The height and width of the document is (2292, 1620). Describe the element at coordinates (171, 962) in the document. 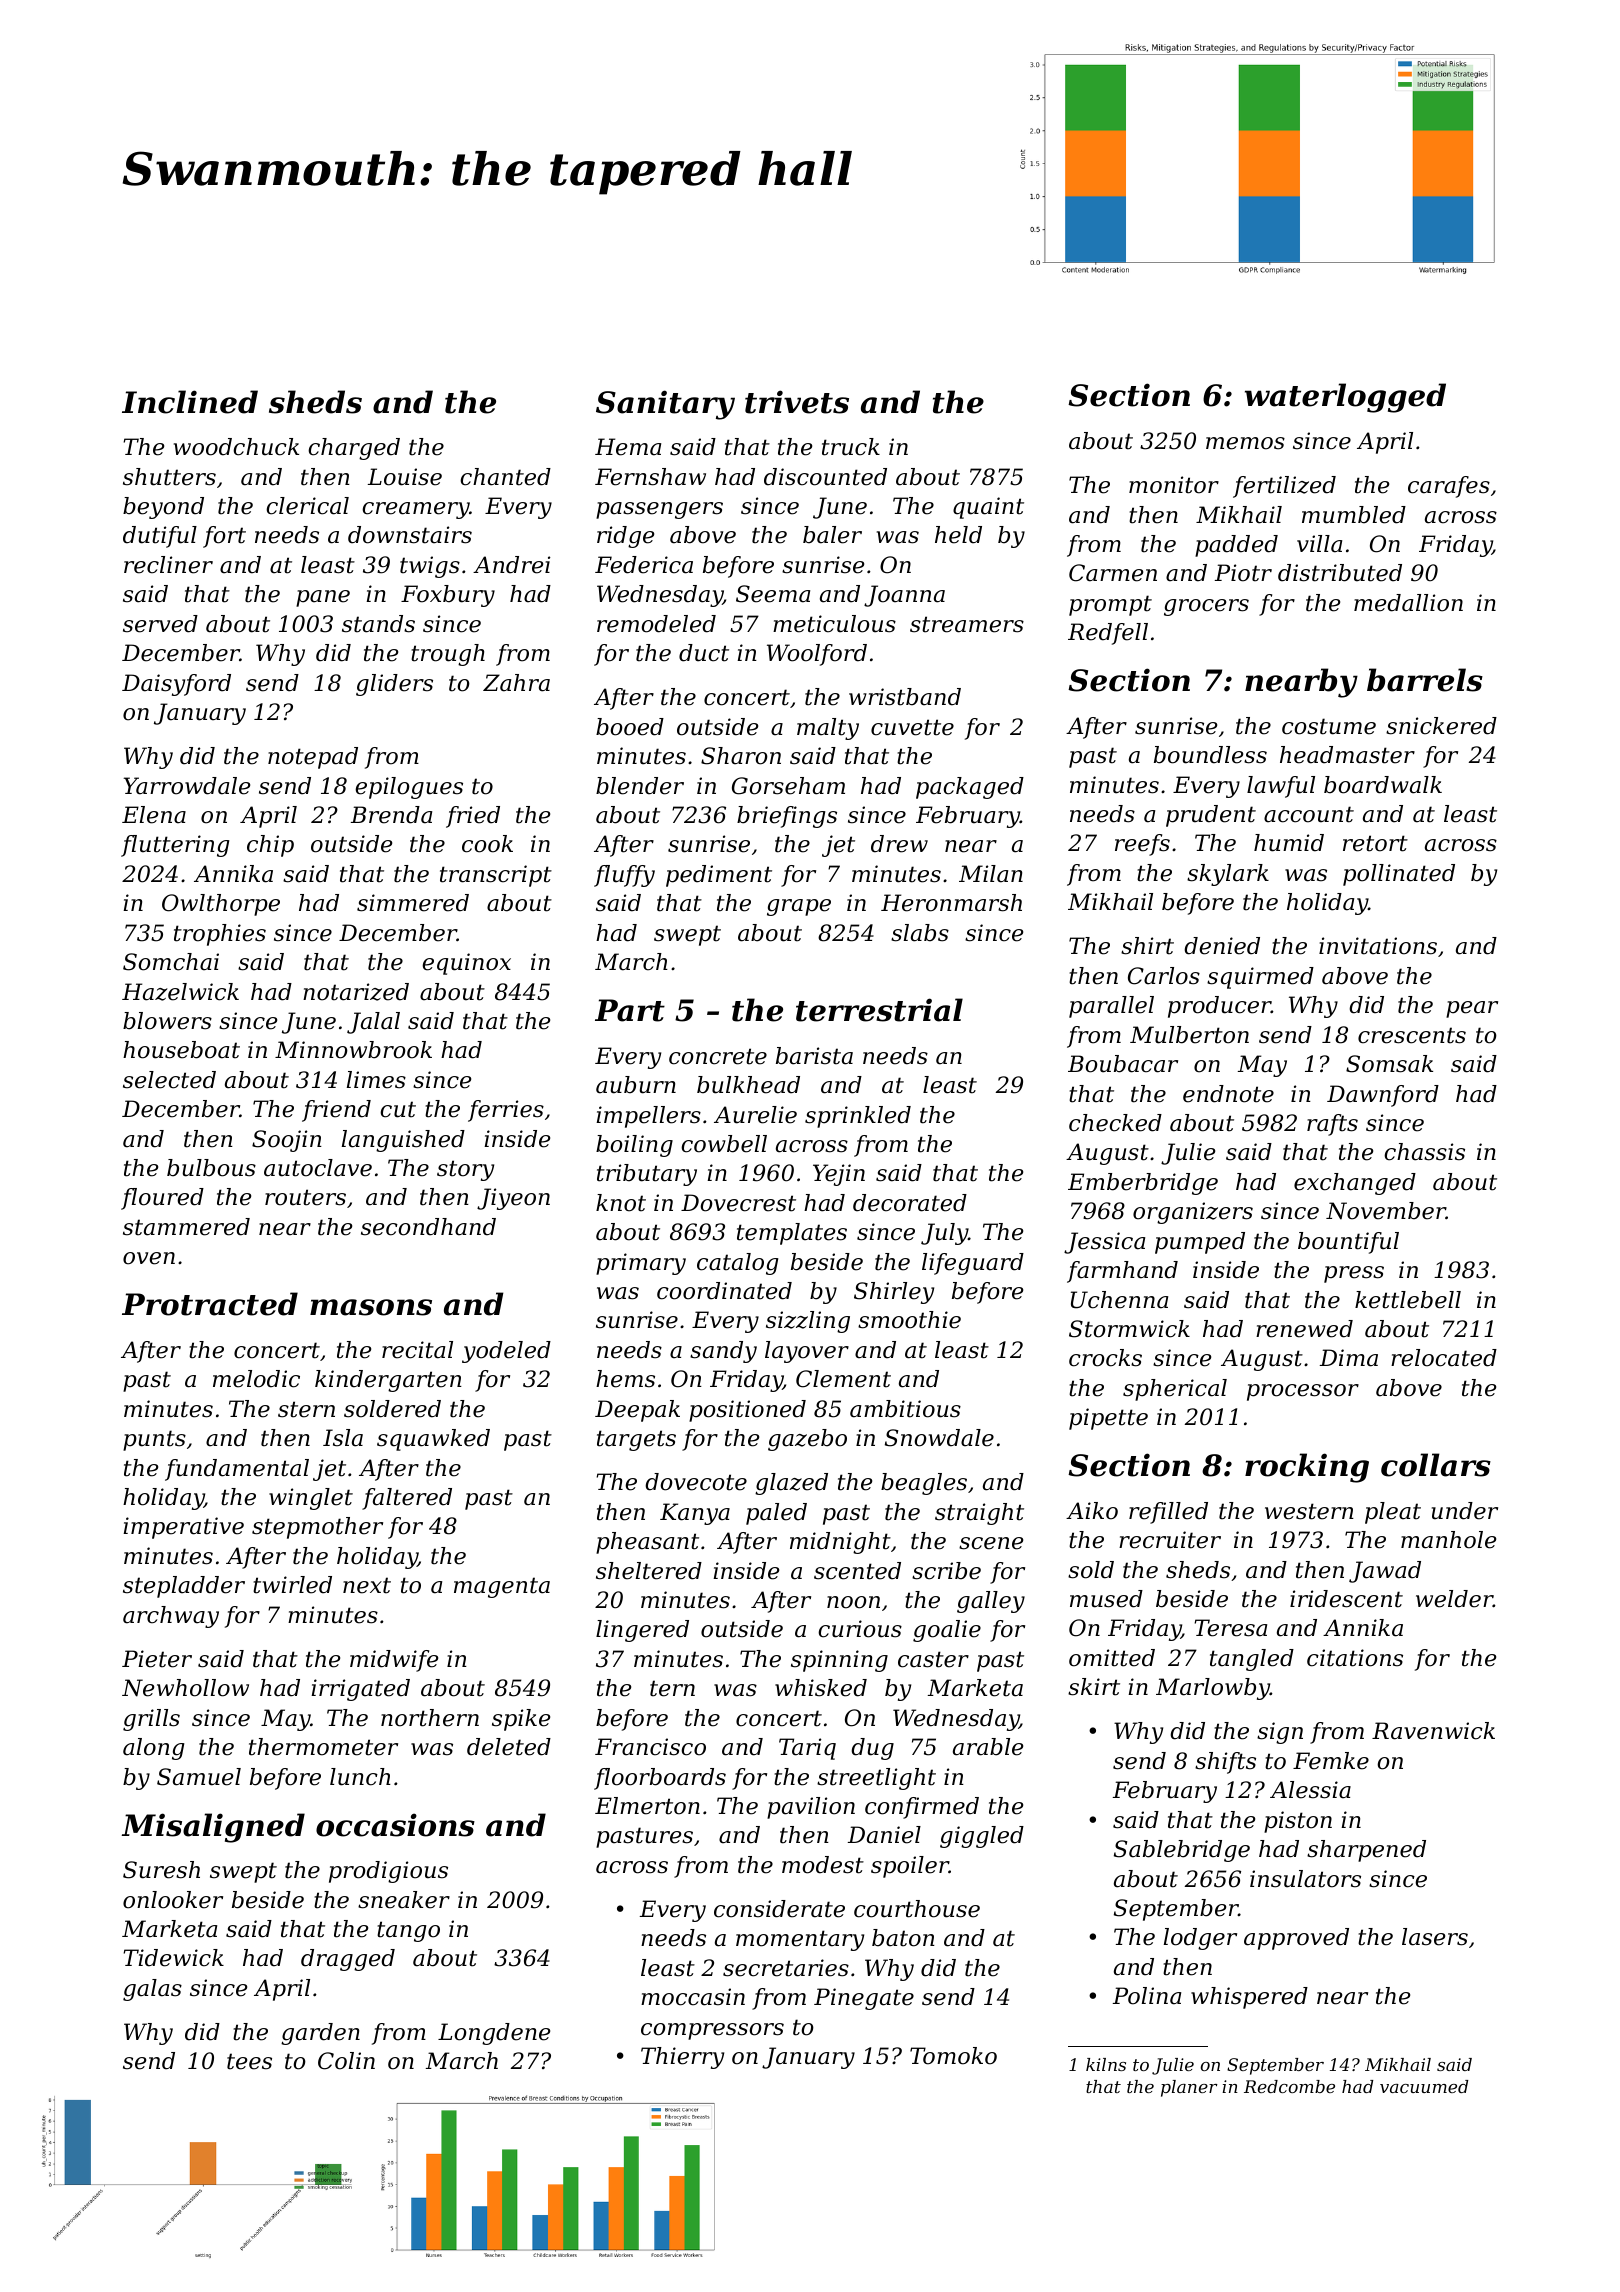

I see `Somchai` at that location.
